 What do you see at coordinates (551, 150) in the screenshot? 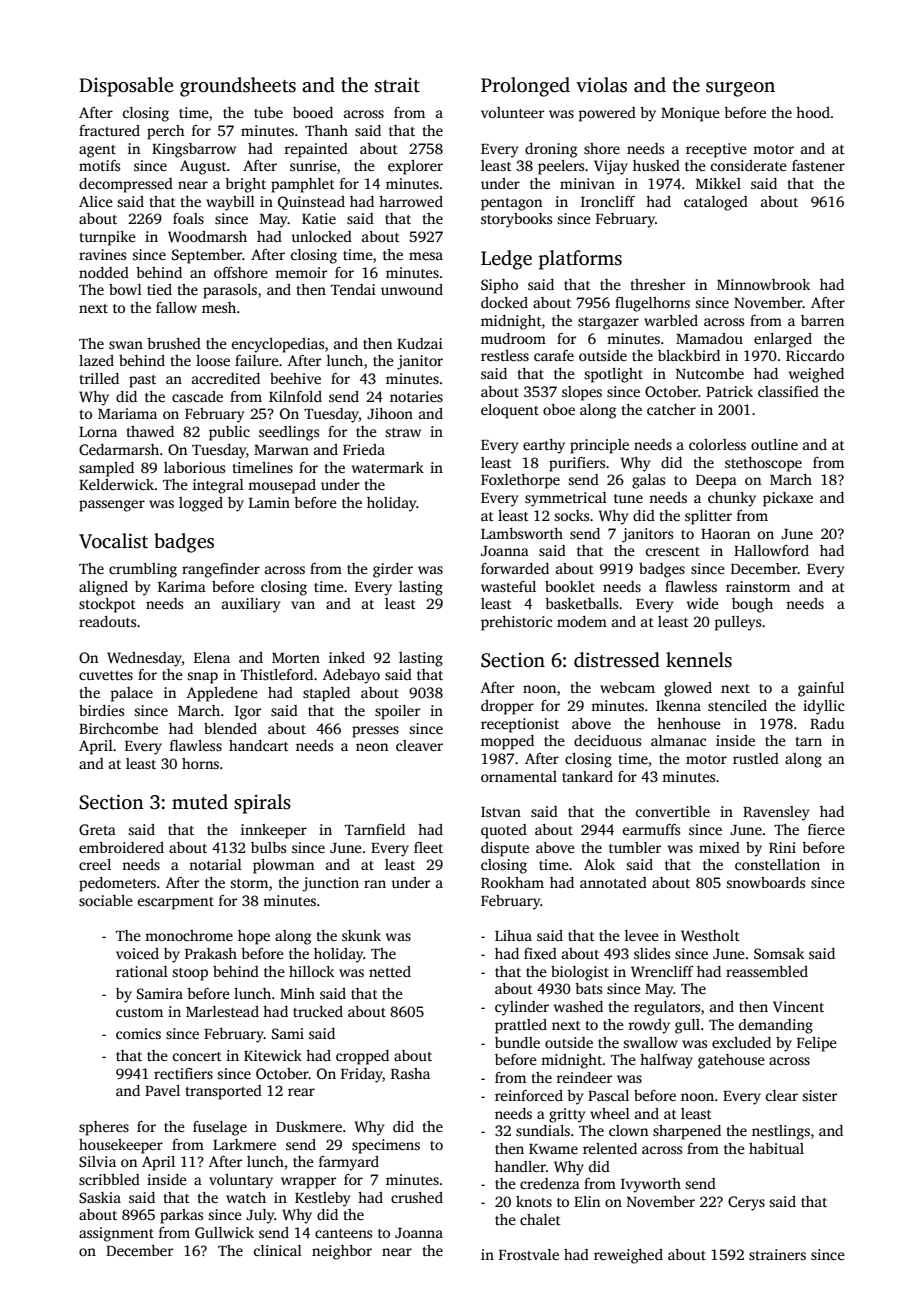
I see `droning` at bounding box center [551, 150].
